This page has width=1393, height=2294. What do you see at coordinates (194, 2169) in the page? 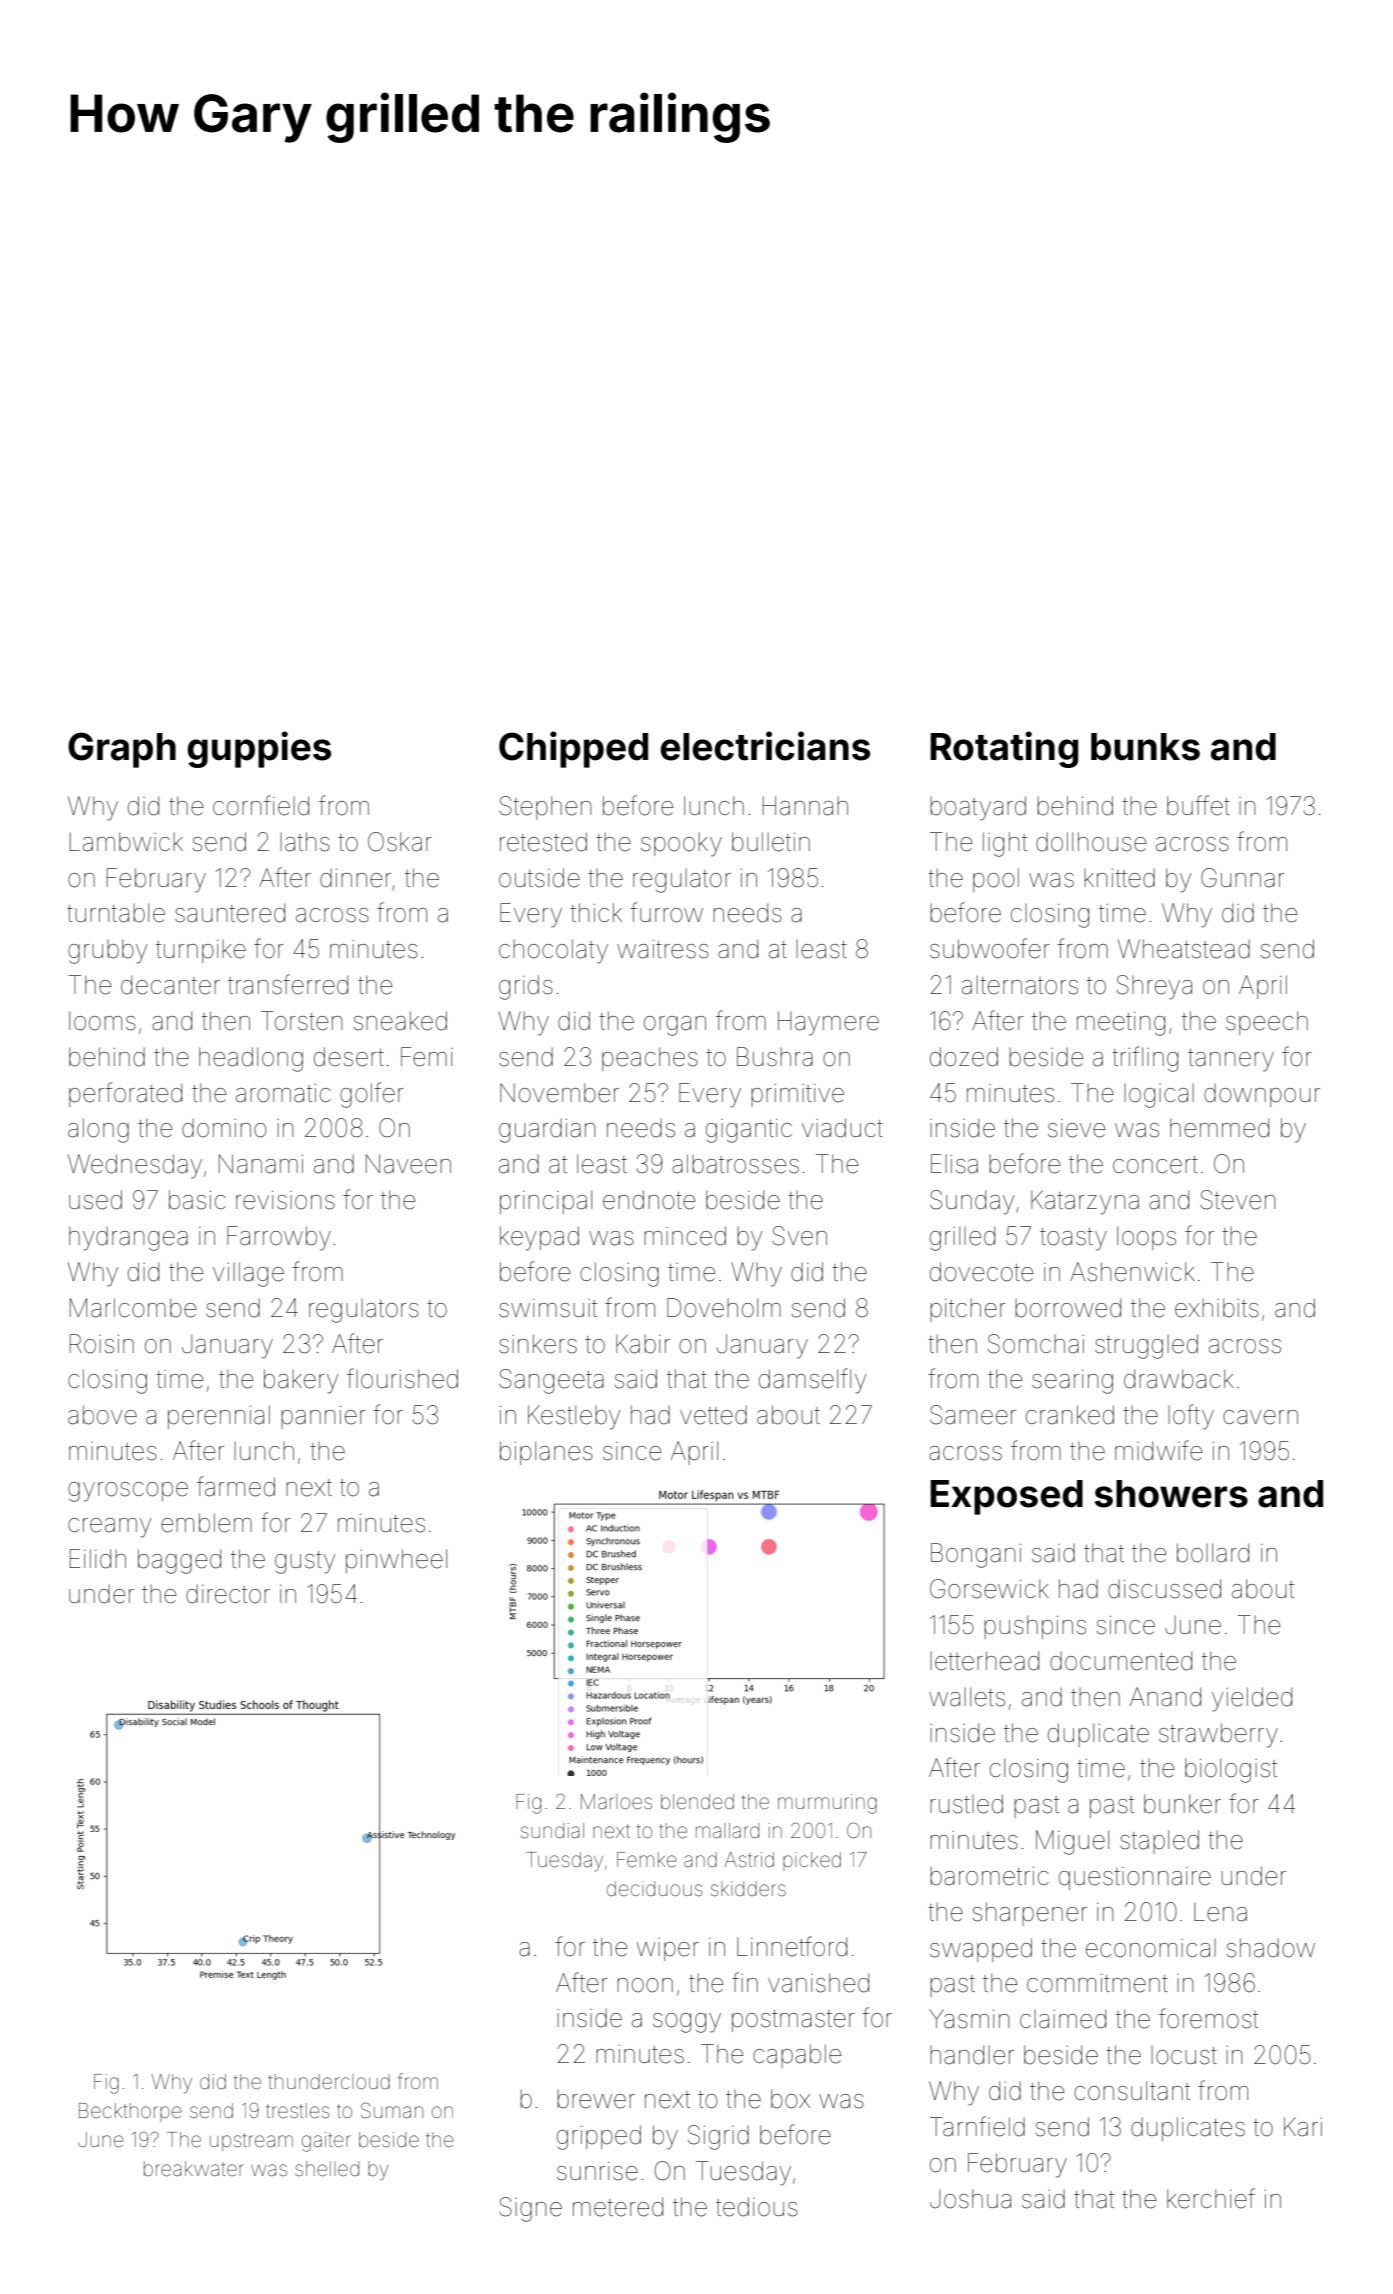
I see `breakwater` at bounding box center [194, 2169].
